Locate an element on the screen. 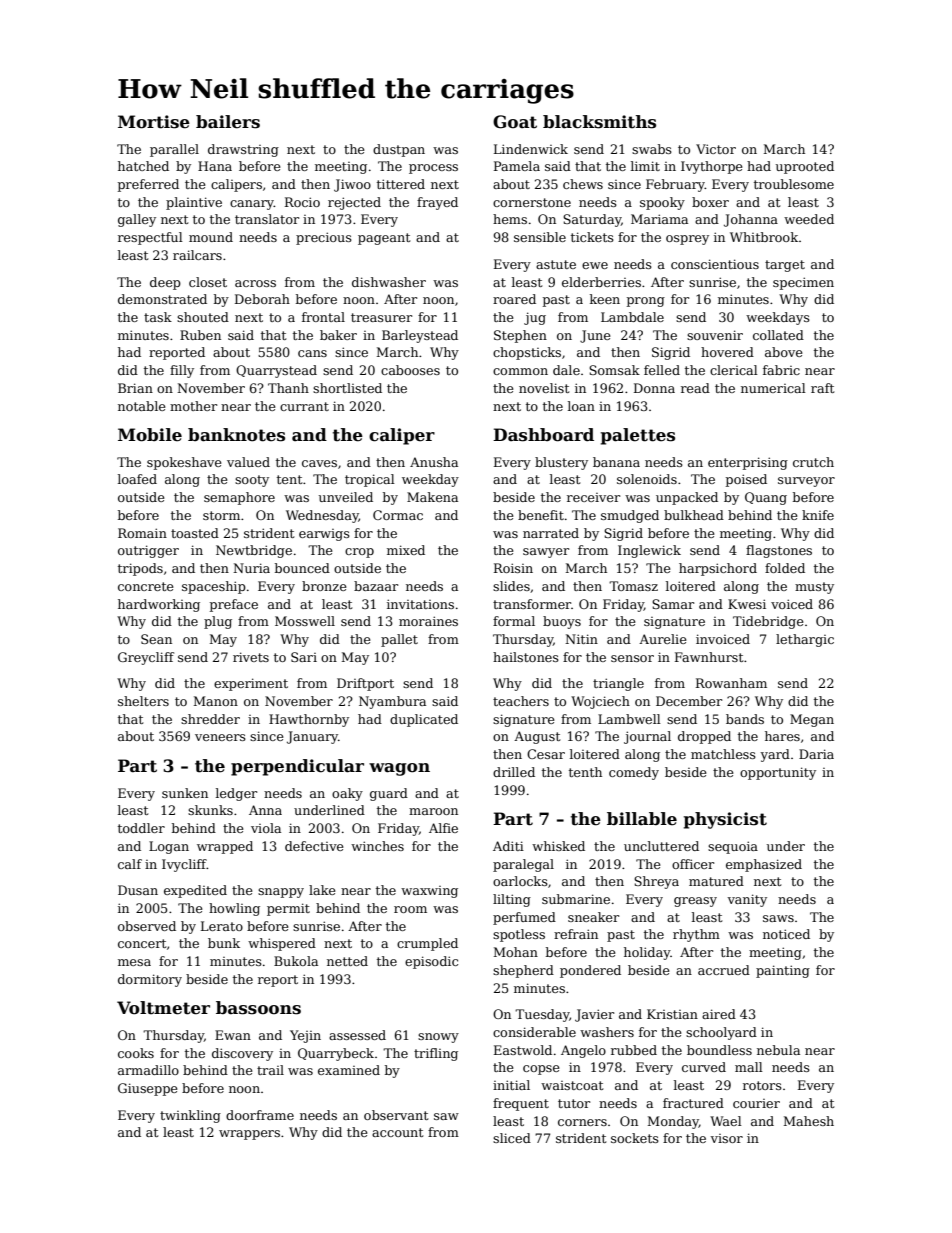 The image size is (952, 1233). Dusan is located at coordinates (138, 890).
